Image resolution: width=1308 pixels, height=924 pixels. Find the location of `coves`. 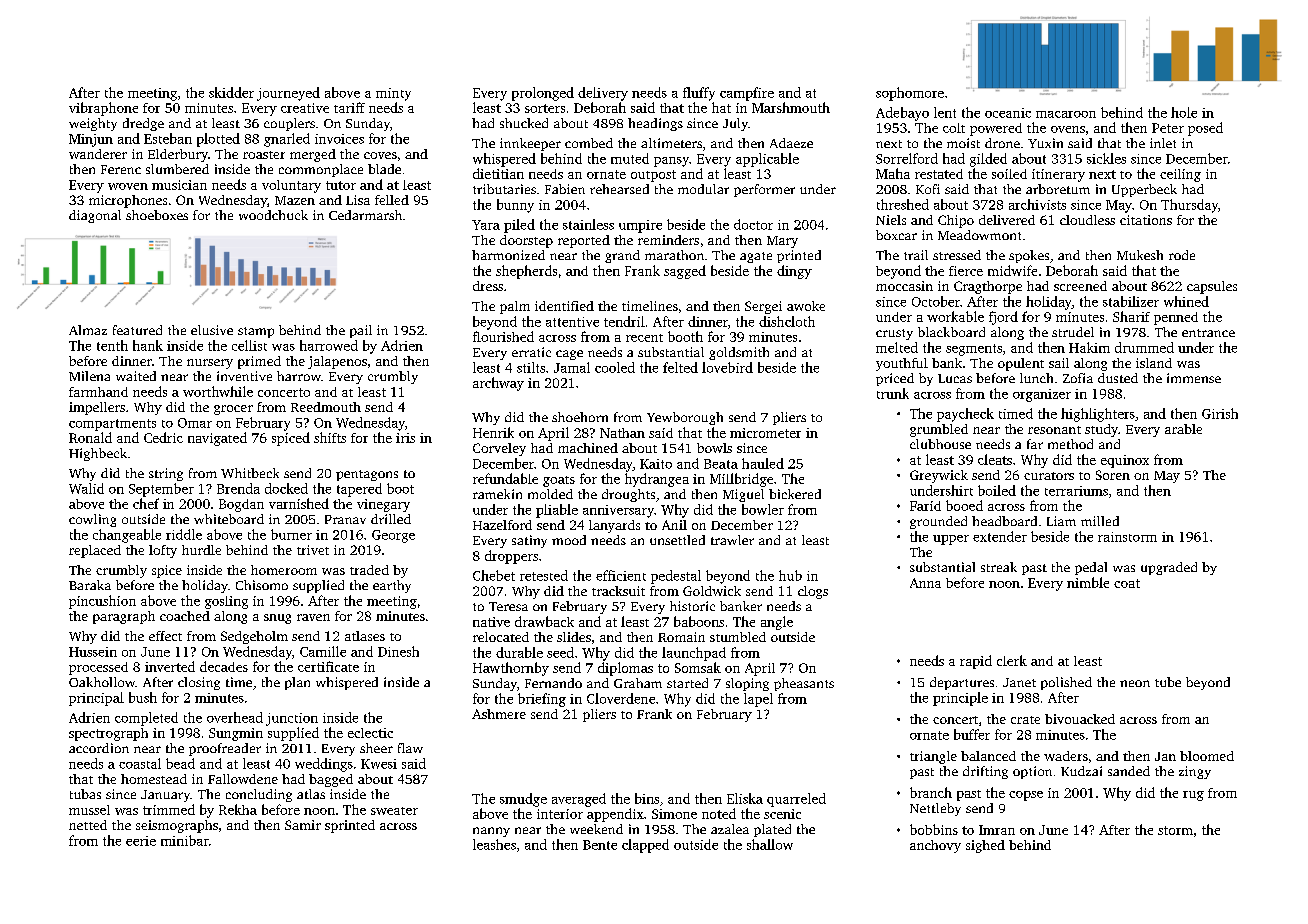

coves is located at coordinates (380, 155).
